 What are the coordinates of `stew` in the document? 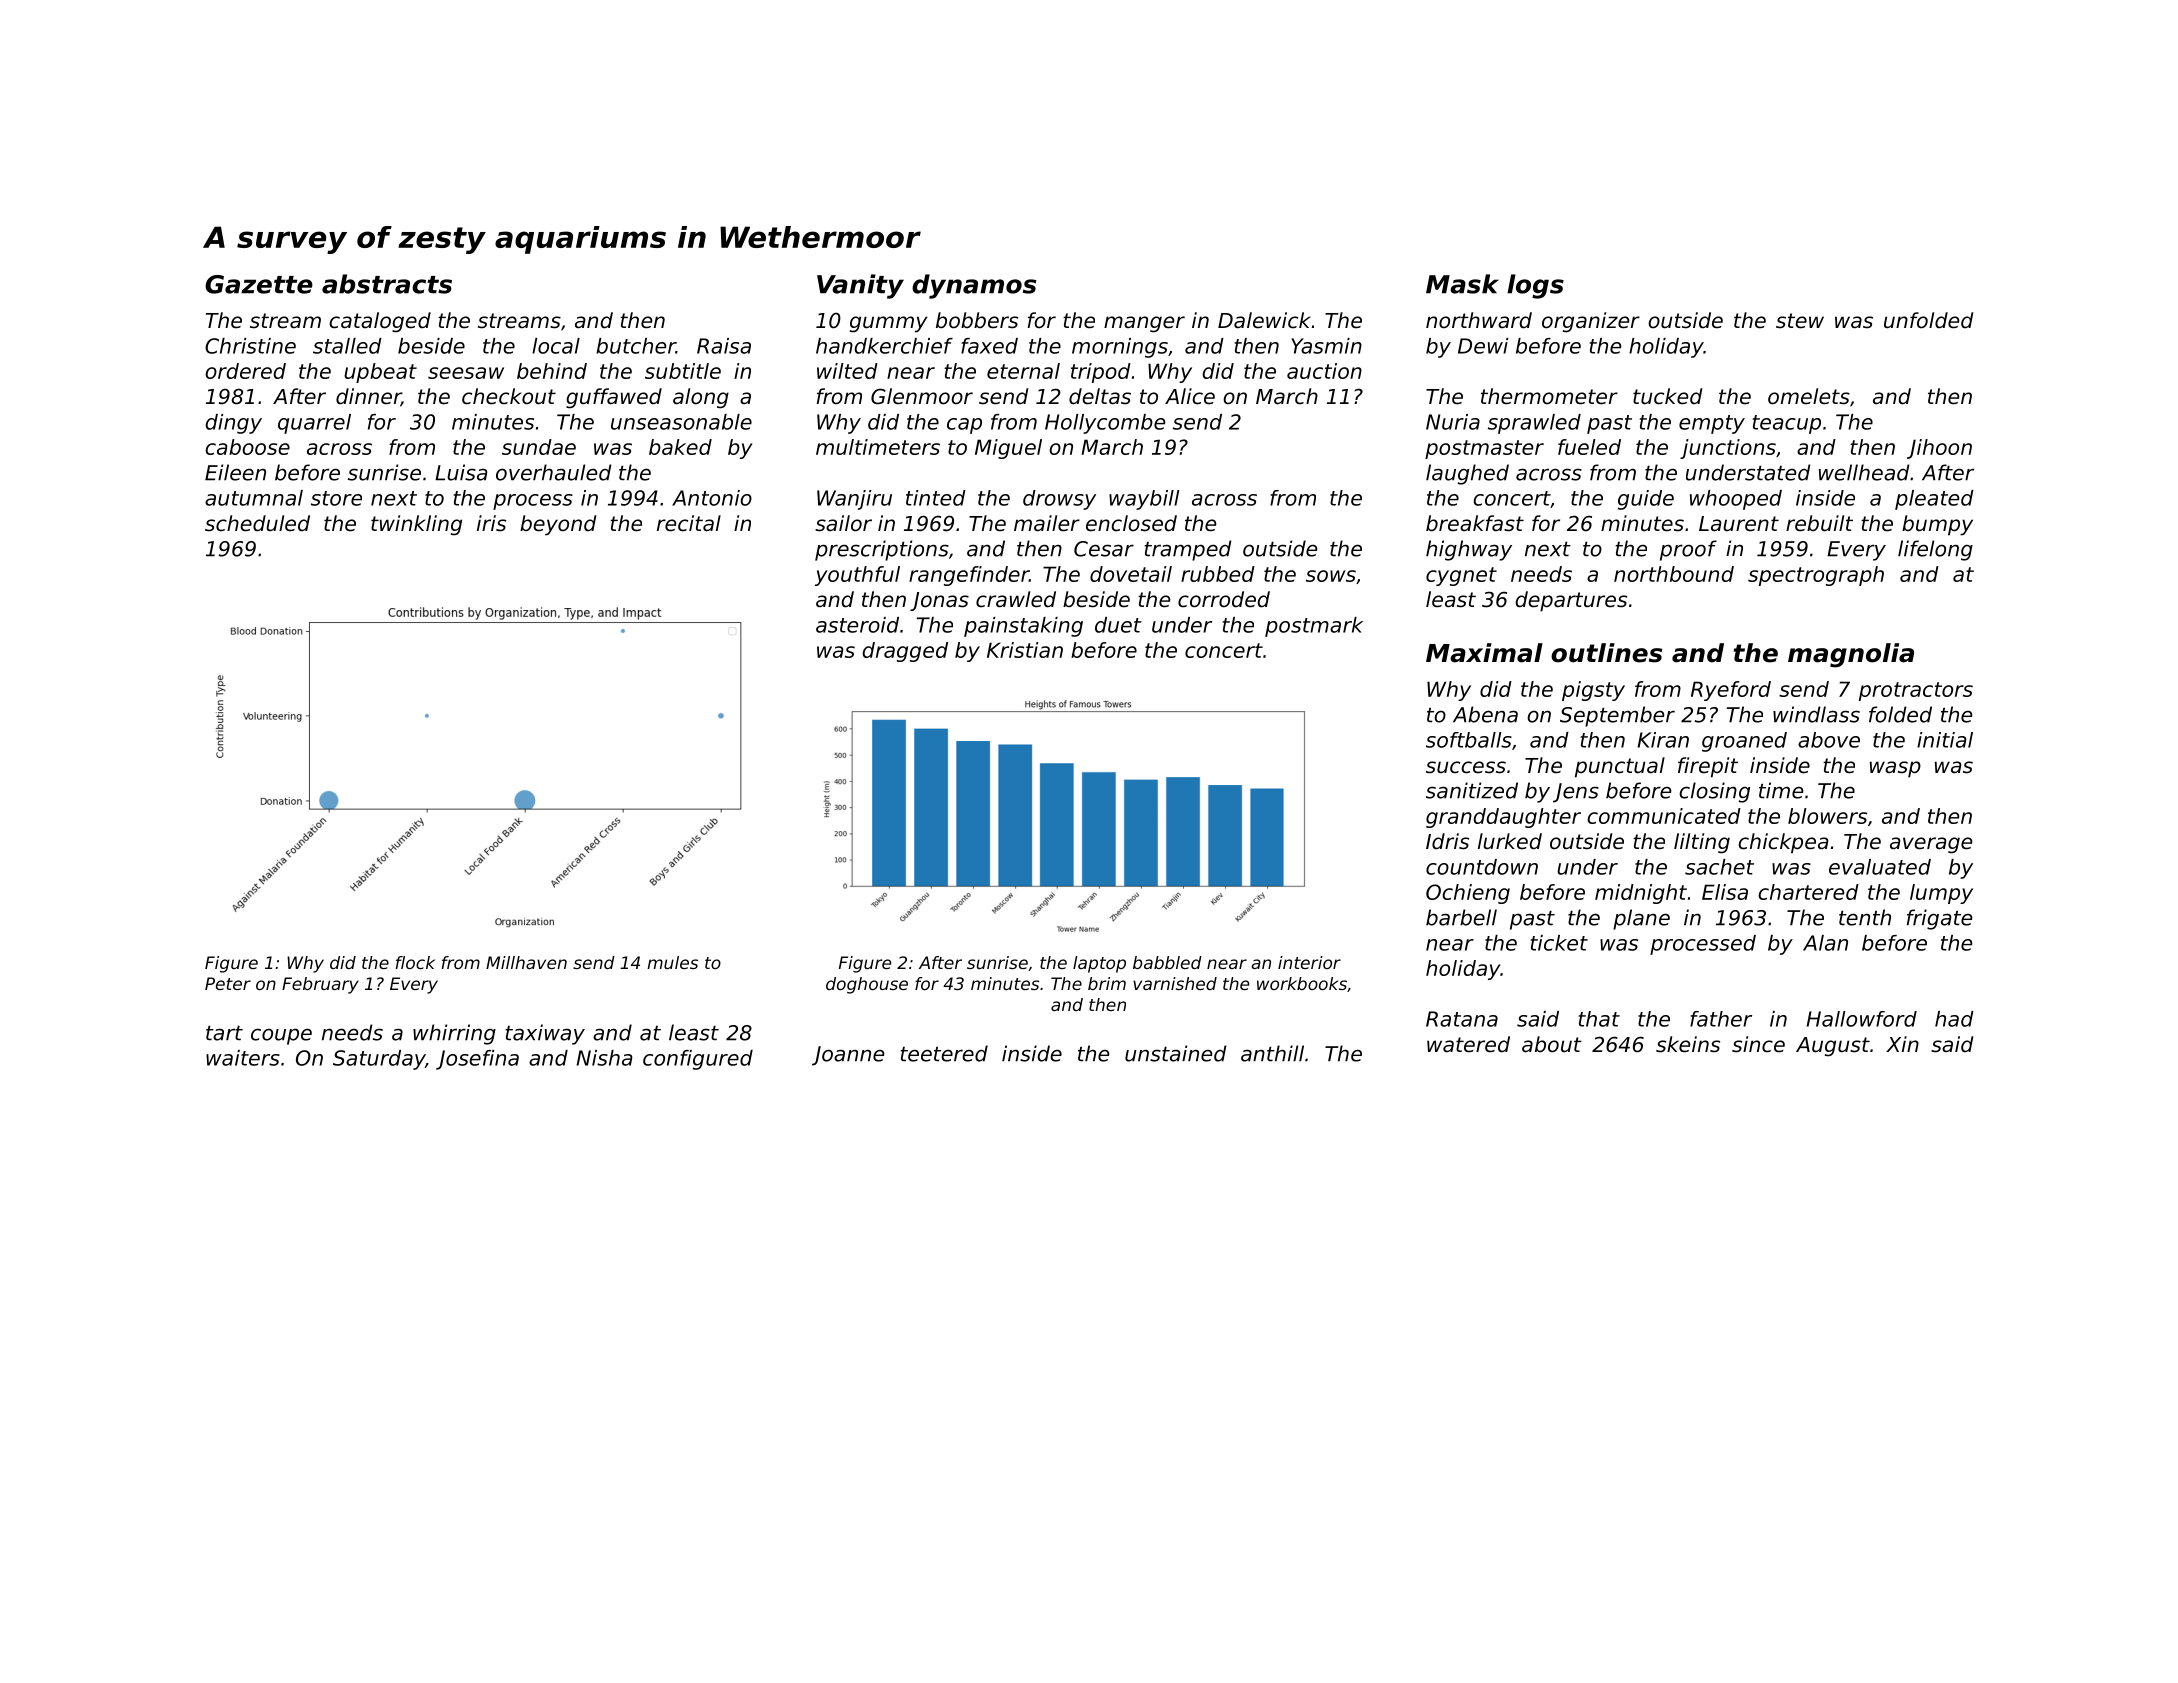 It's located at (1800, 321).
